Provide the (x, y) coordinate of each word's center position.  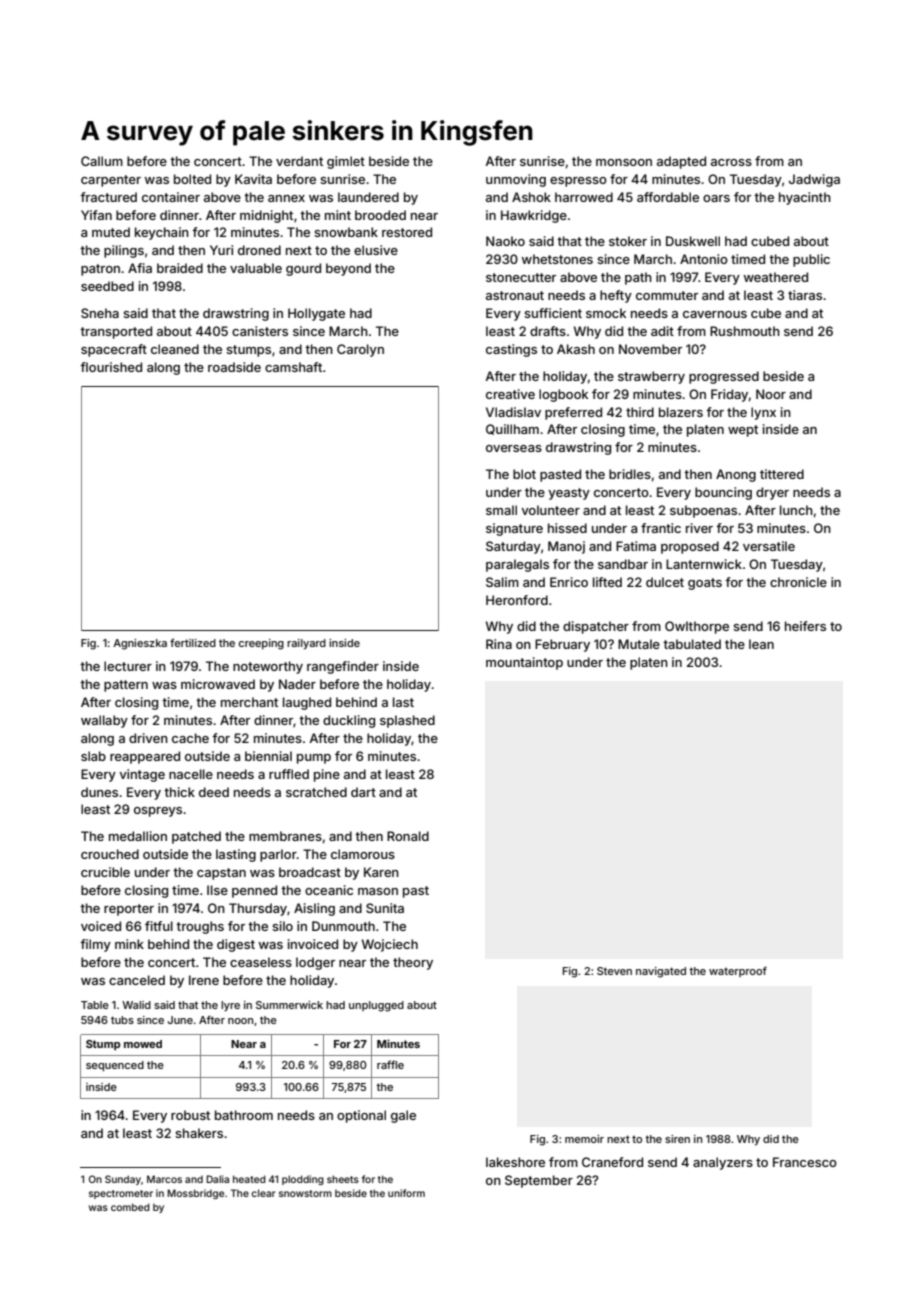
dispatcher (596, 627)
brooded (380, 215)
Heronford (517, 600)
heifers (805, 626)
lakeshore (515, 1162)
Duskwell (693, 241)
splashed (407, 721)
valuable (256, 268)
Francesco (805, 1162)
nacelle (191, 774)
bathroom (244, 1115)
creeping (261, 644)
